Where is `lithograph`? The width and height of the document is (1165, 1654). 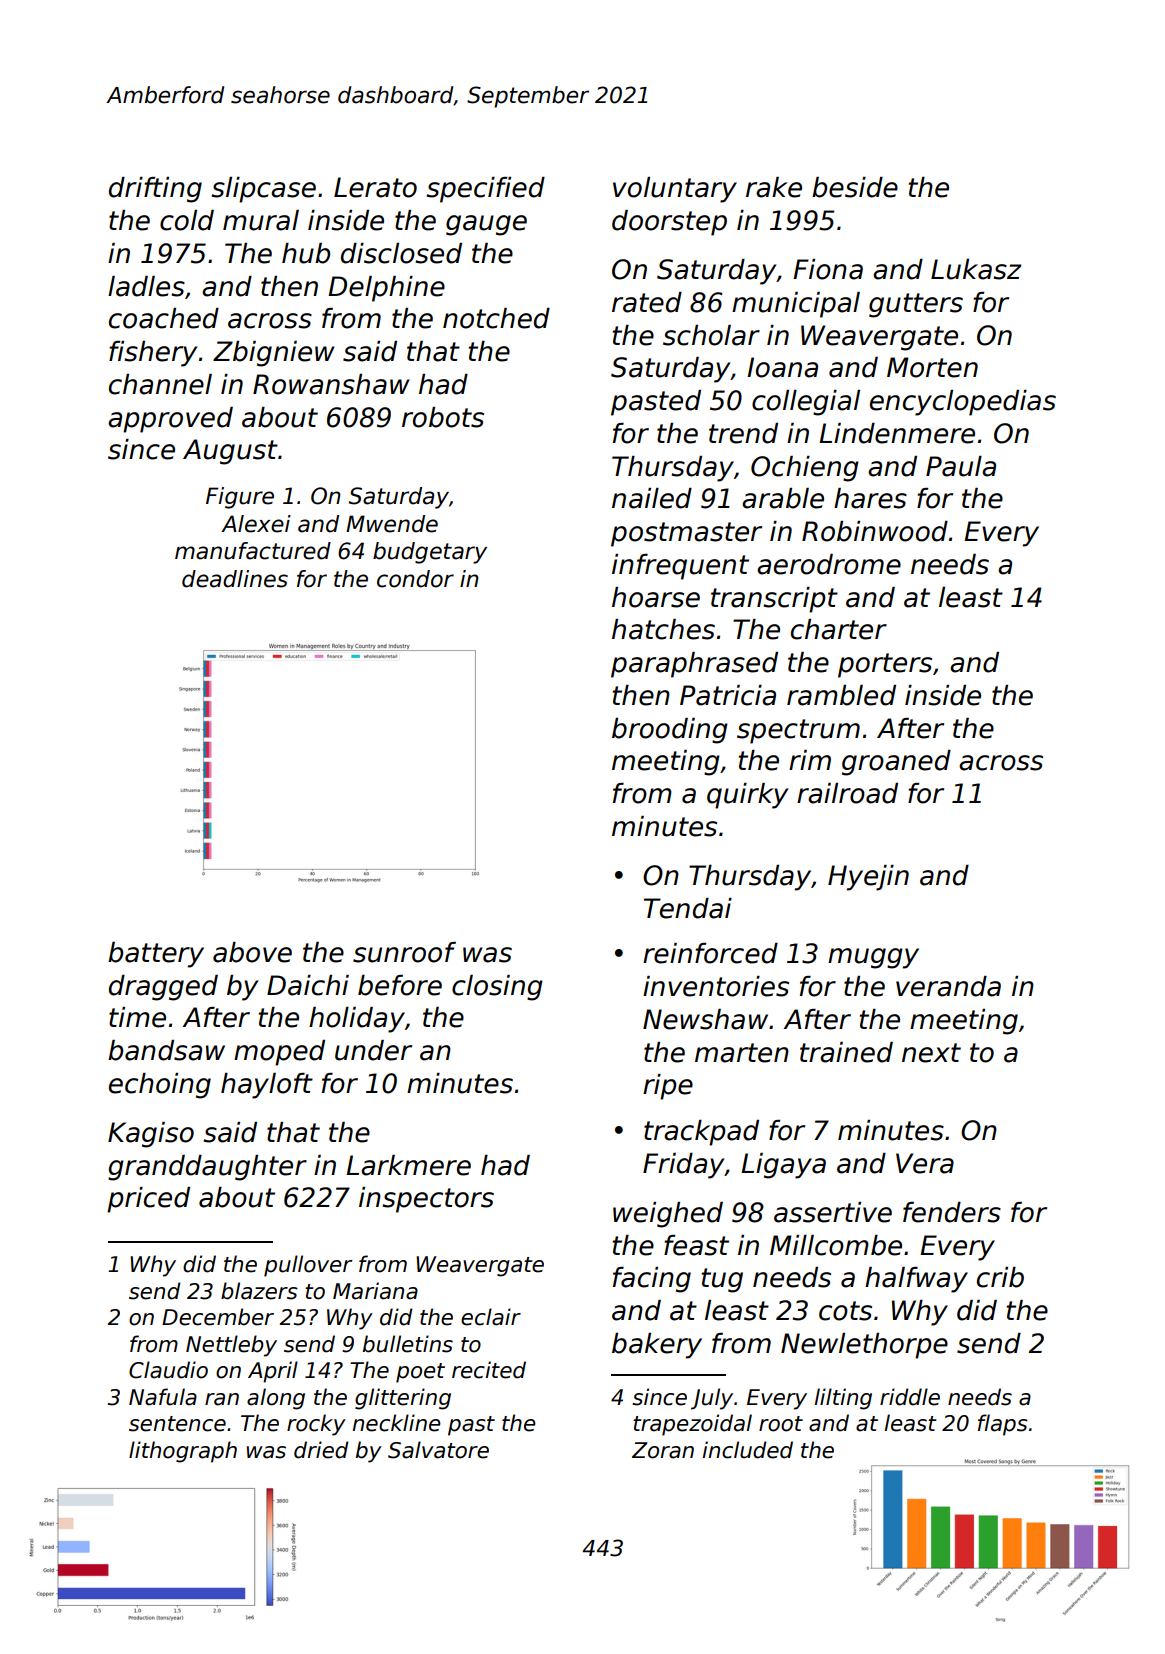 lithograph is located at coordinates (183, 1452).
